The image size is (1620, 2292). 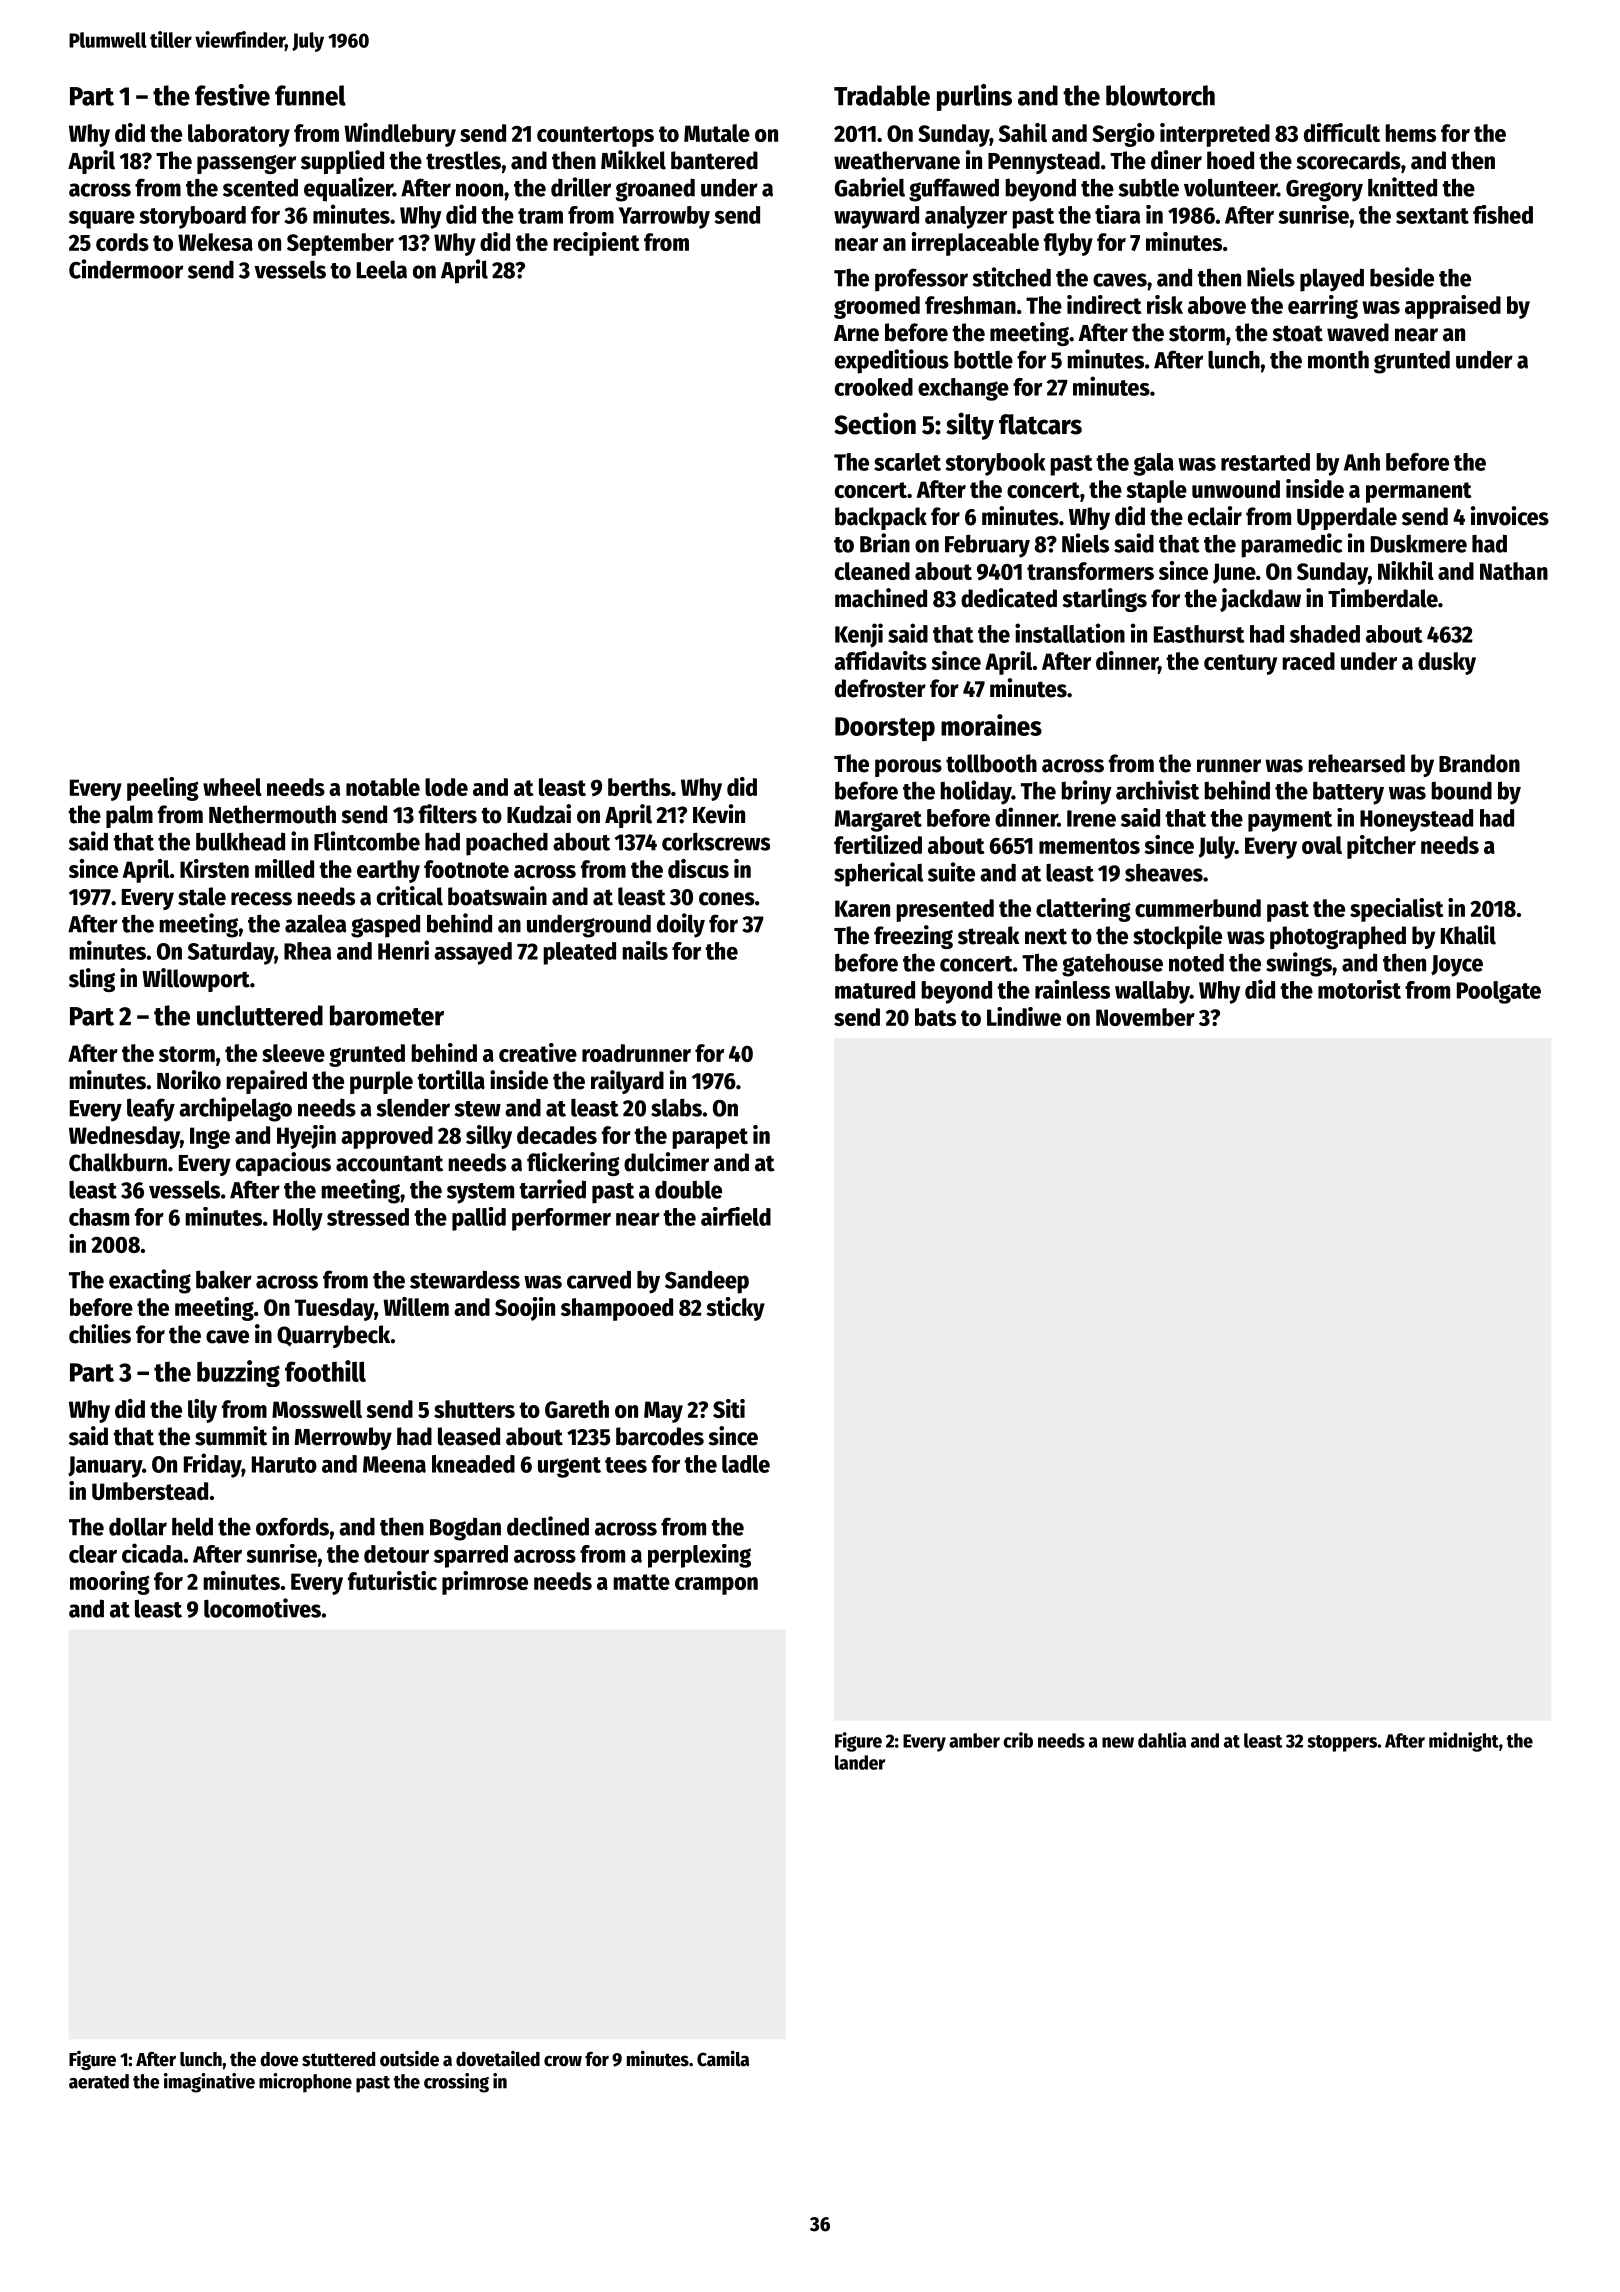 I want to click on motorist, so click(x=1359, y=989).
